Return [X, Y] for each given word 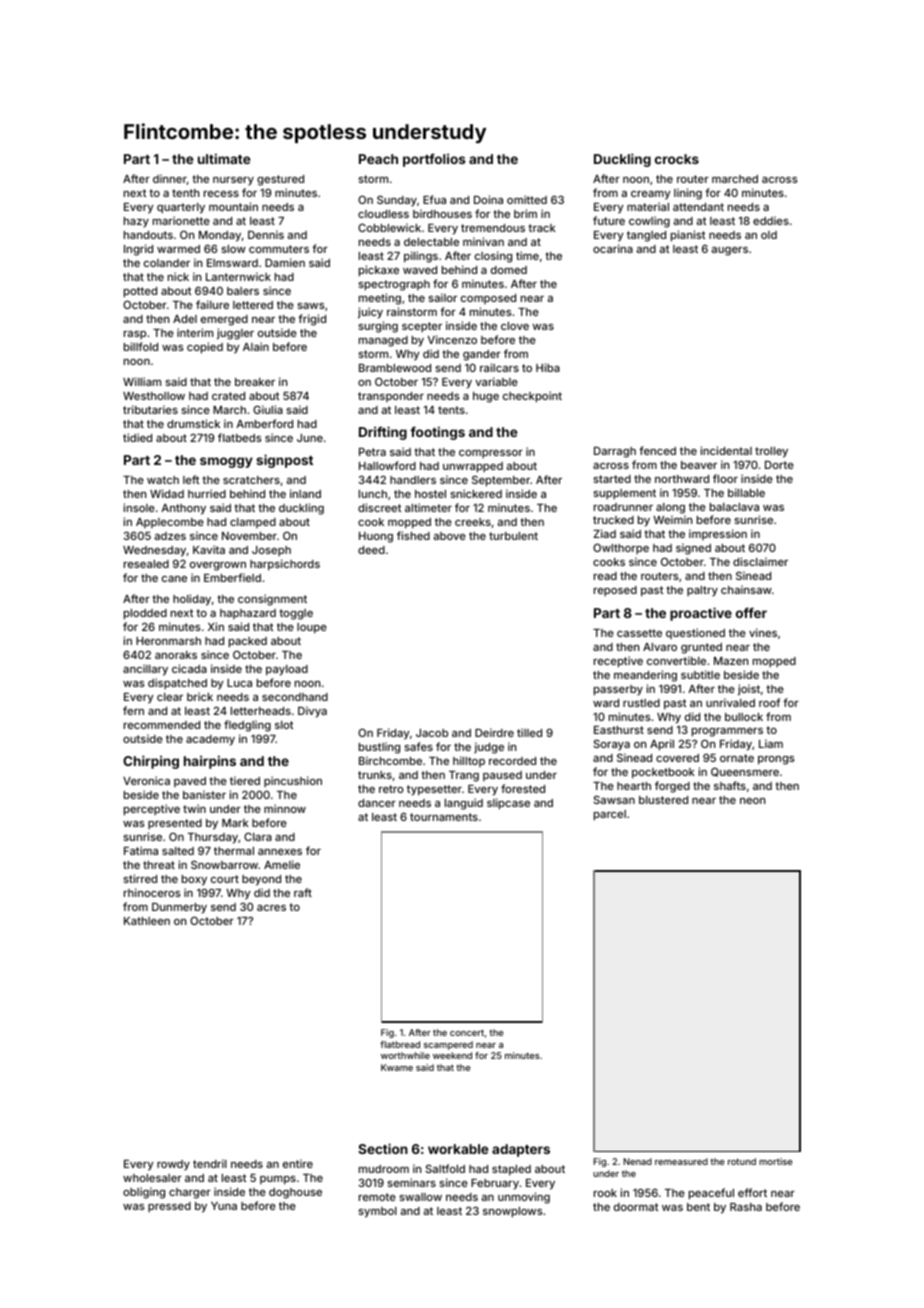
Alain [256, 346]
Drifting [383, 433]
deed [371, 550]
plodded [145, 614]
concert [467, 1032]
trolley [771, 452]
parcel [610, 815]
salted [178, 851]
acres [271, 908]
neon [752, 801]
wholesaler [152, 1178]
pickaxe [379, 271]
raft [303, 892]
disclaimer [760, 561]
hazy [136, 222]
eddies [771, 220]
